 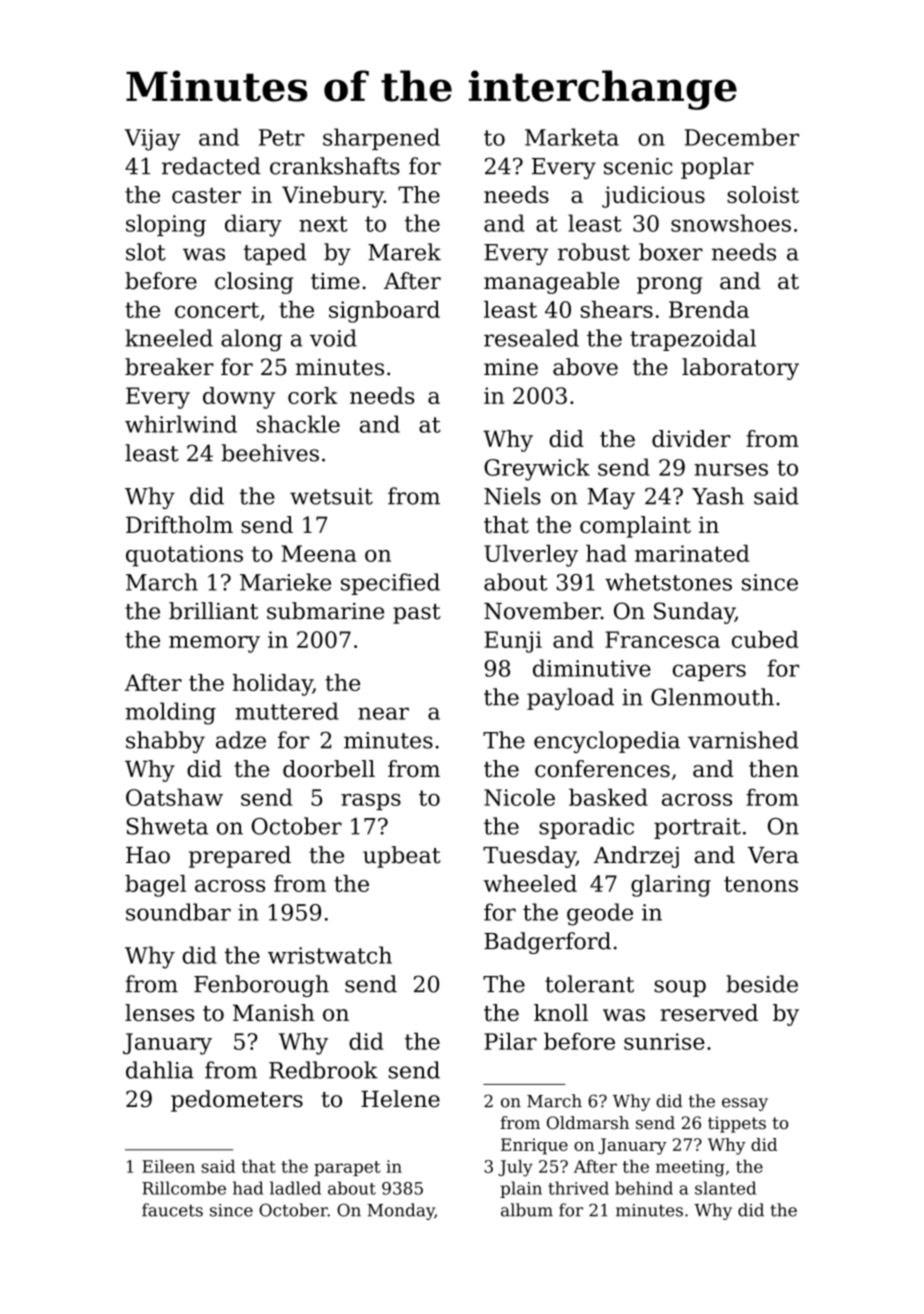 What do you see at coordinates (347, 1168) in the document?
I see `parapet` at bounding box center [347, 1168].
